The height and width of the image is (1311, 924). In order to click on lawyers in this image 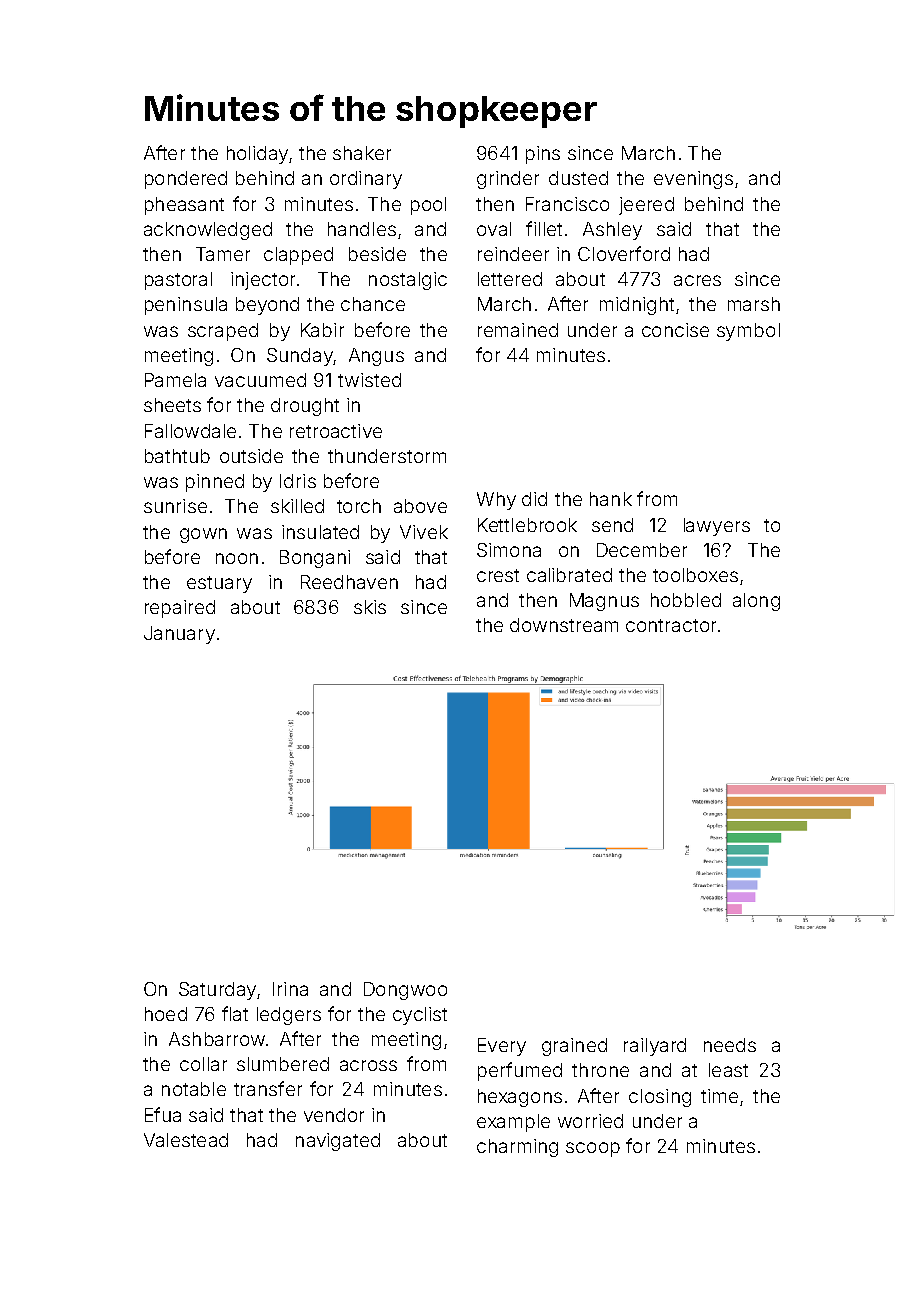, I will do `click(717, 527)`.
